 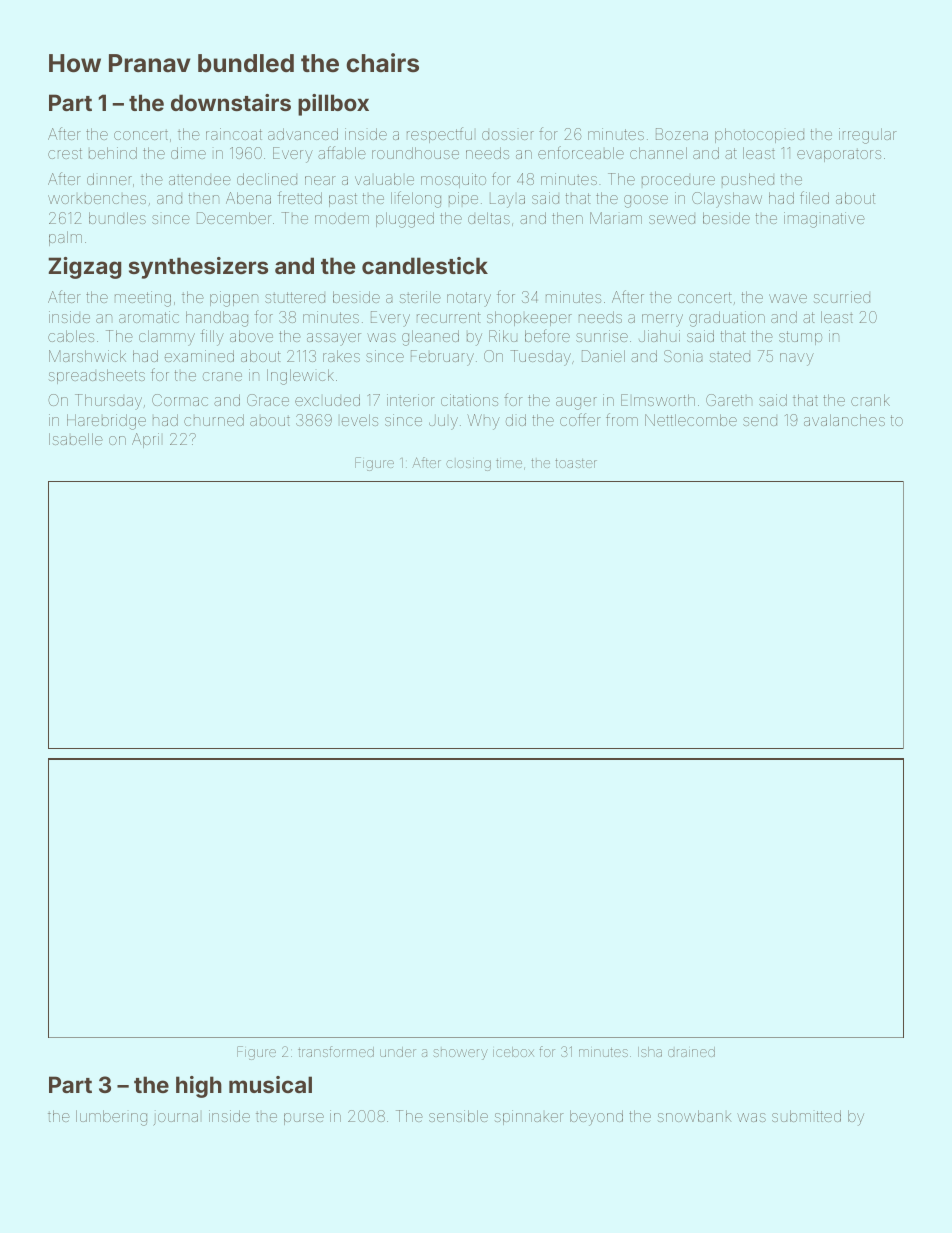 I want to click on purse, so click(x=304, y=1119).
